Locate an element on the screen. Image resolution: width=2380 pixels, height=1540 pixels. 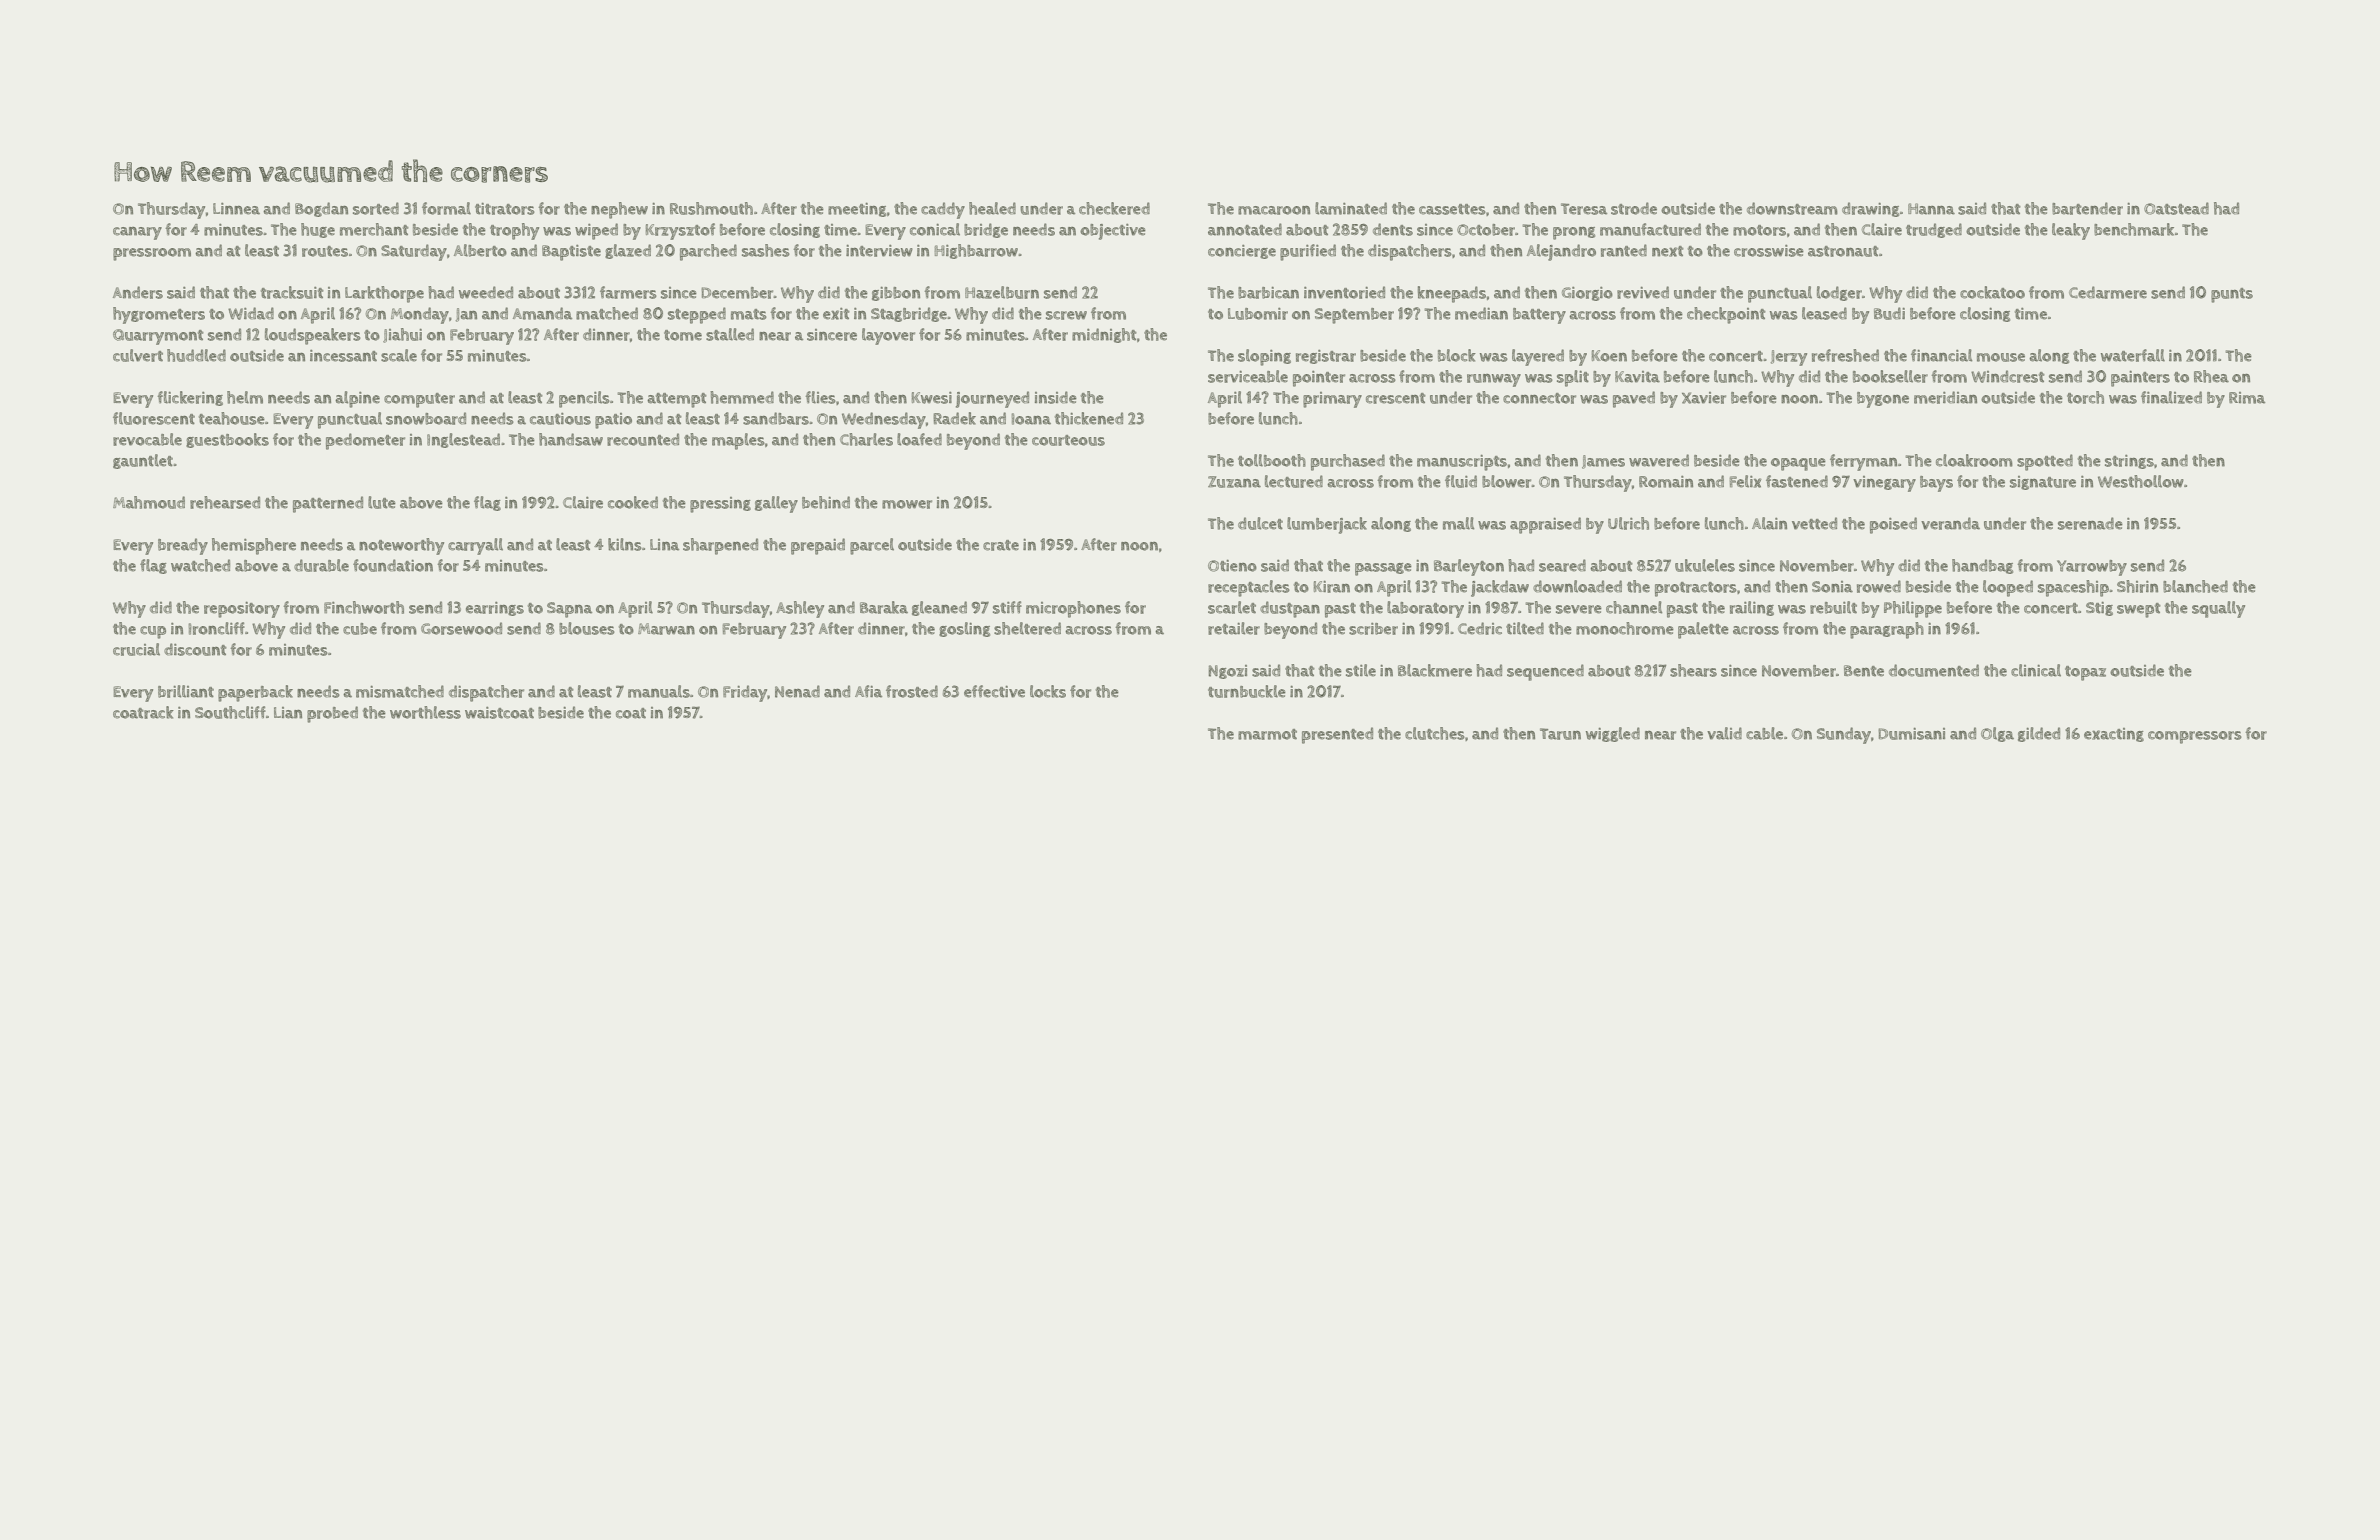
strings is located at coordinates (2129, 461).
